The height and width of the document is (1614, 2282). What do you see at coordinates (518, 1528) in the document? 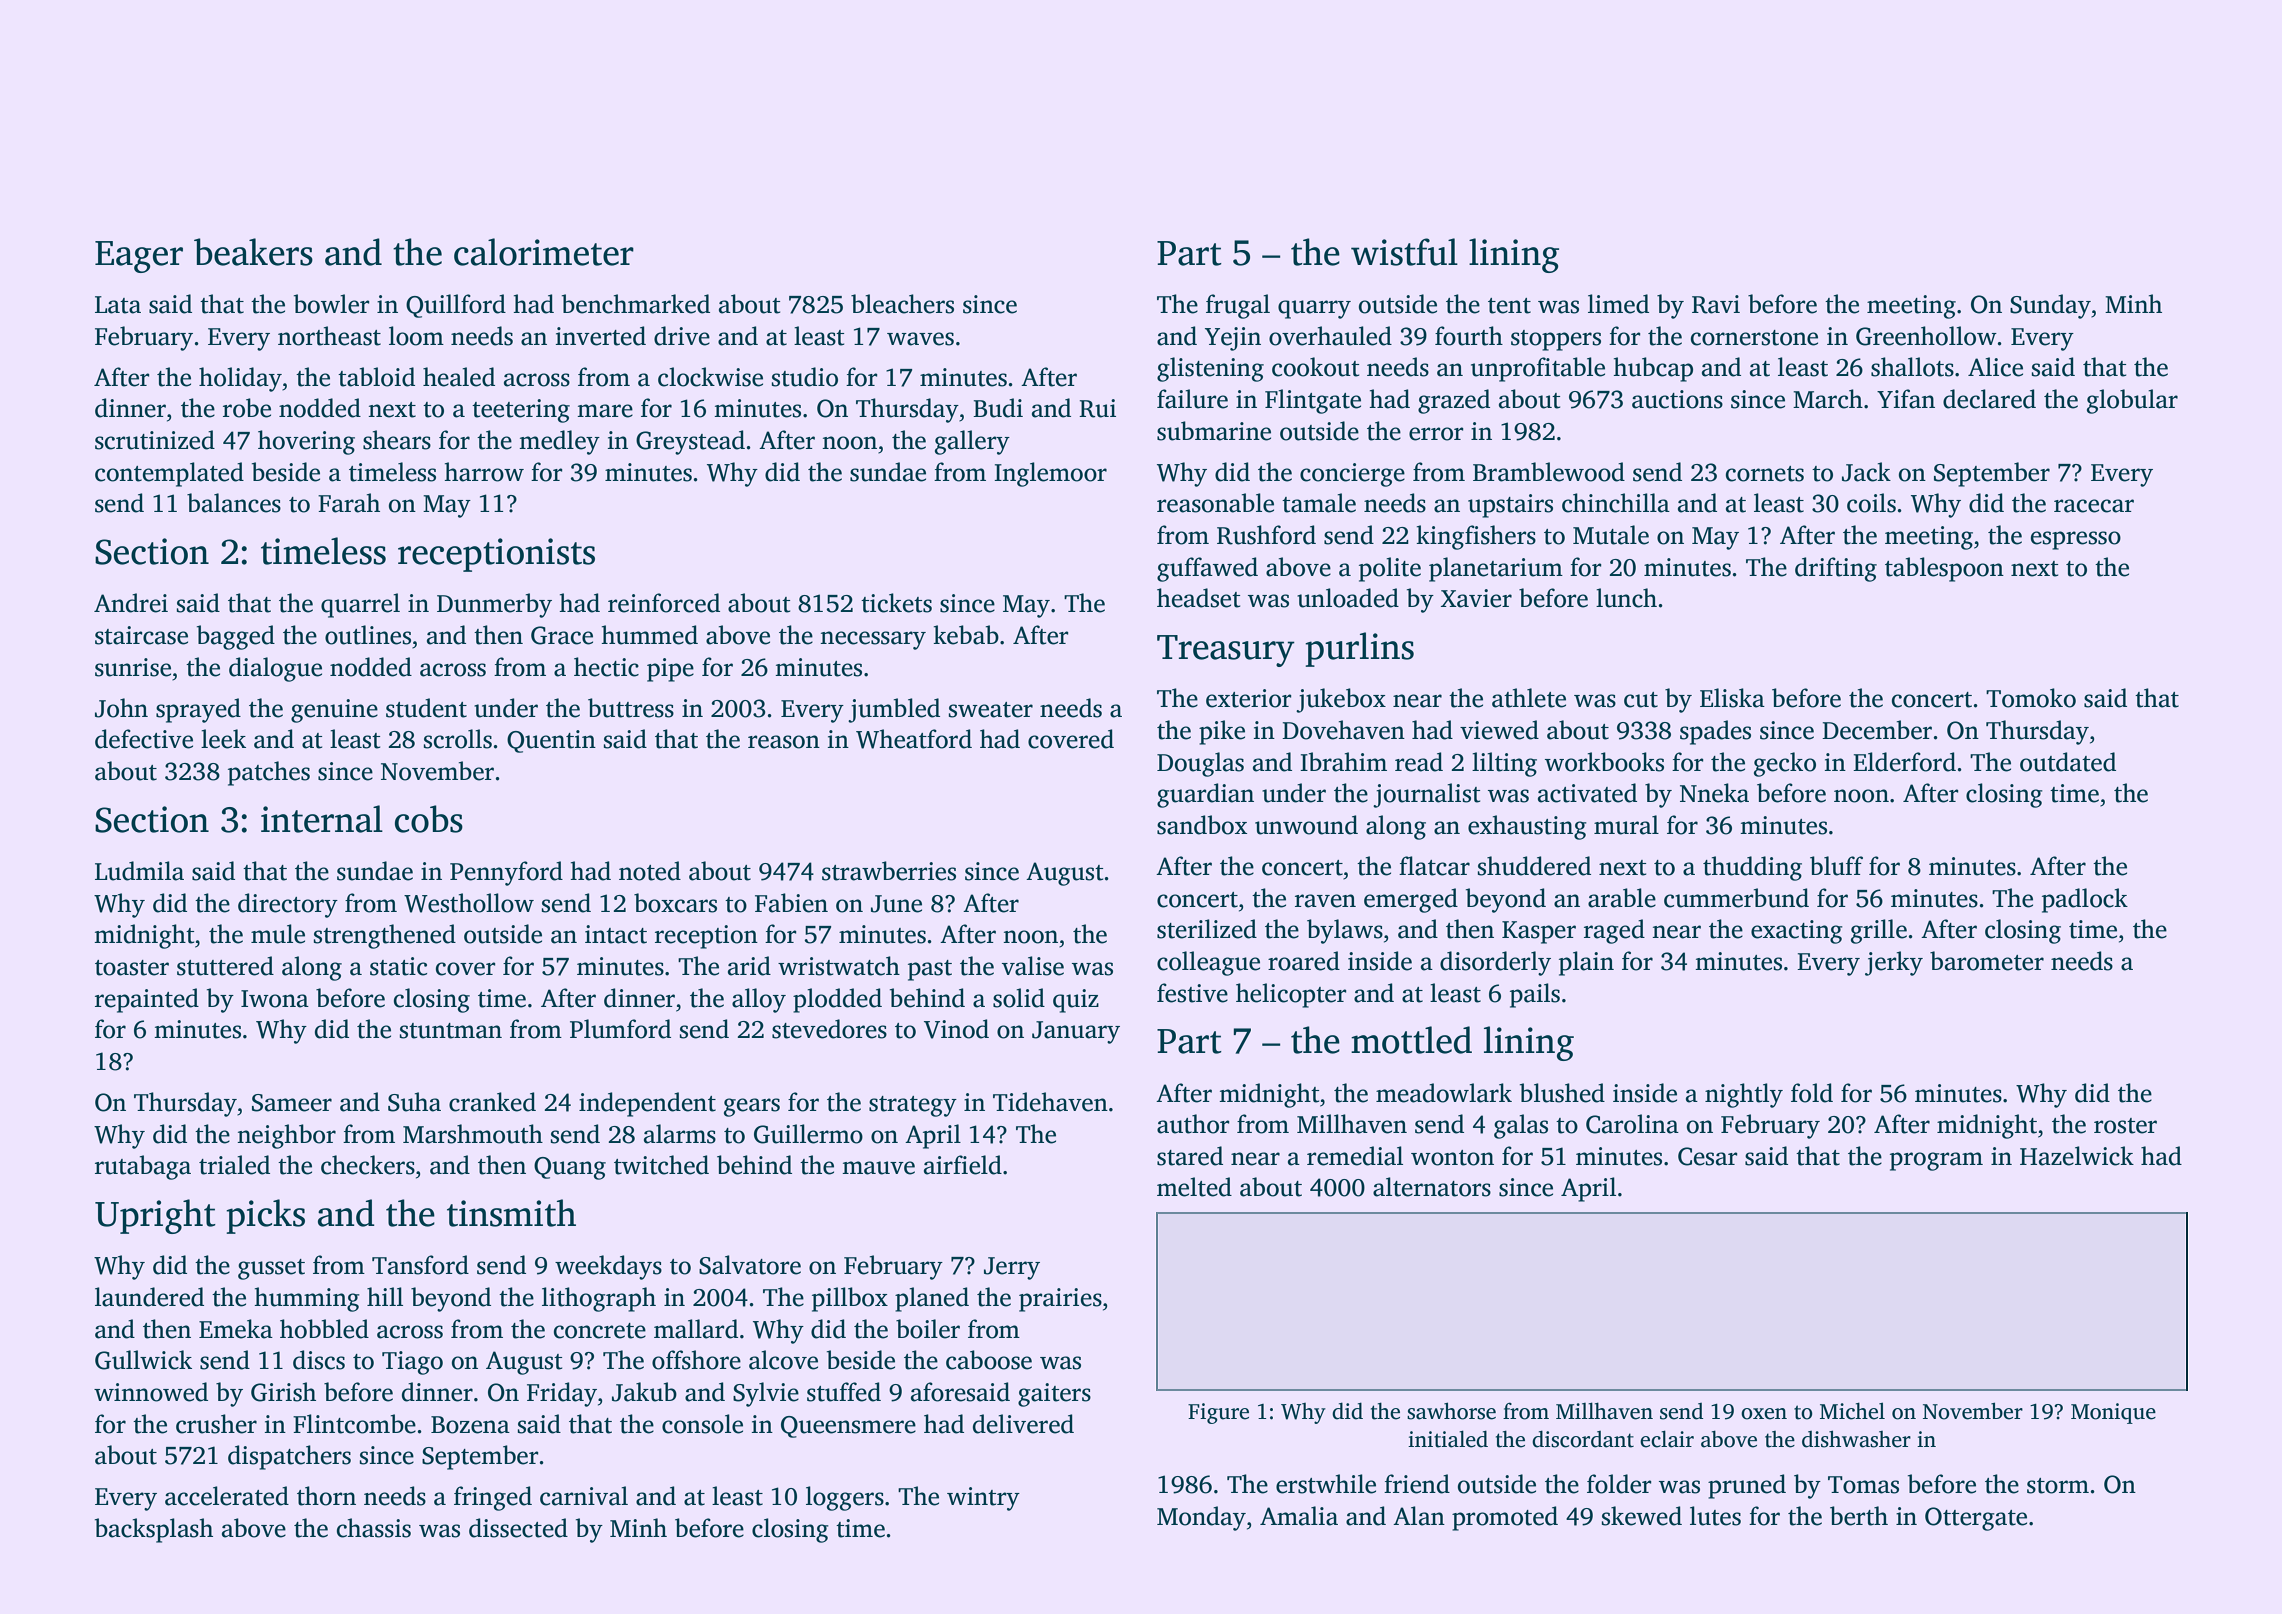
I see `dissected` at bounding box center [518, 1528].
